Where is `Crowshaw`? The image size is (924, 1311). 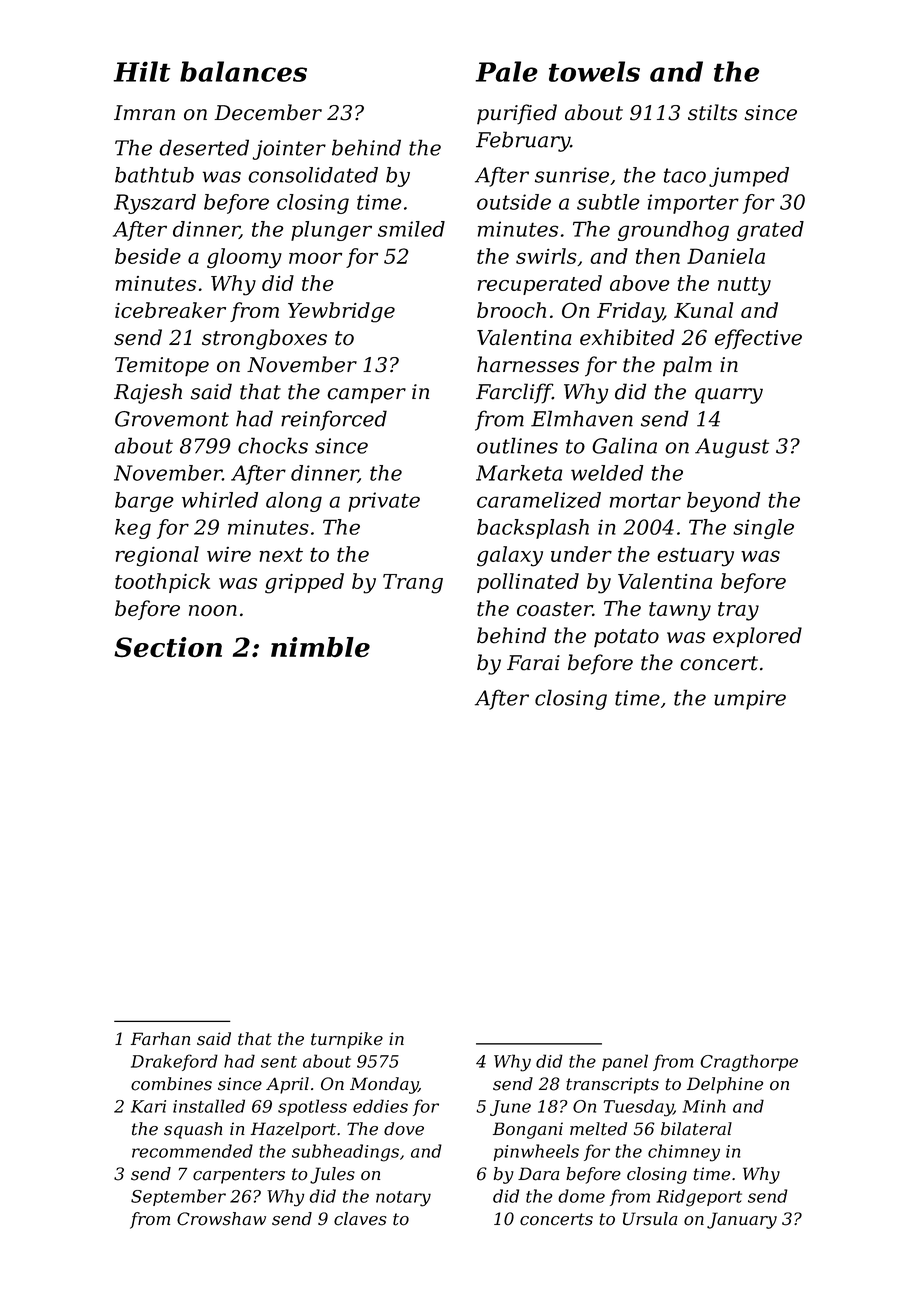
Crowshaw is located at coordinates (221, 1219).
